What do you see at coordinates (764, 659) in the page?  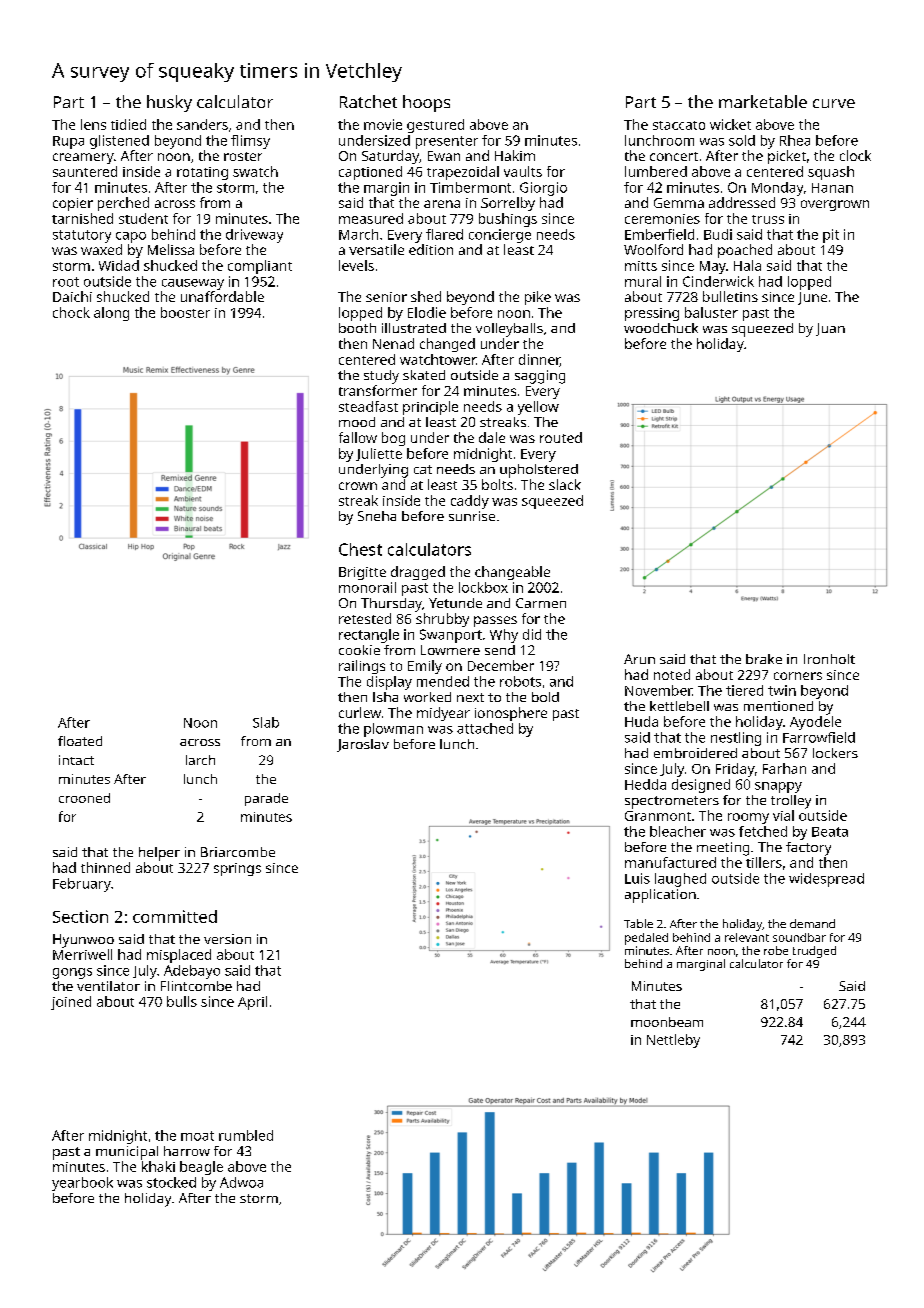 I see `brake` at bounding box center [764, 659].
